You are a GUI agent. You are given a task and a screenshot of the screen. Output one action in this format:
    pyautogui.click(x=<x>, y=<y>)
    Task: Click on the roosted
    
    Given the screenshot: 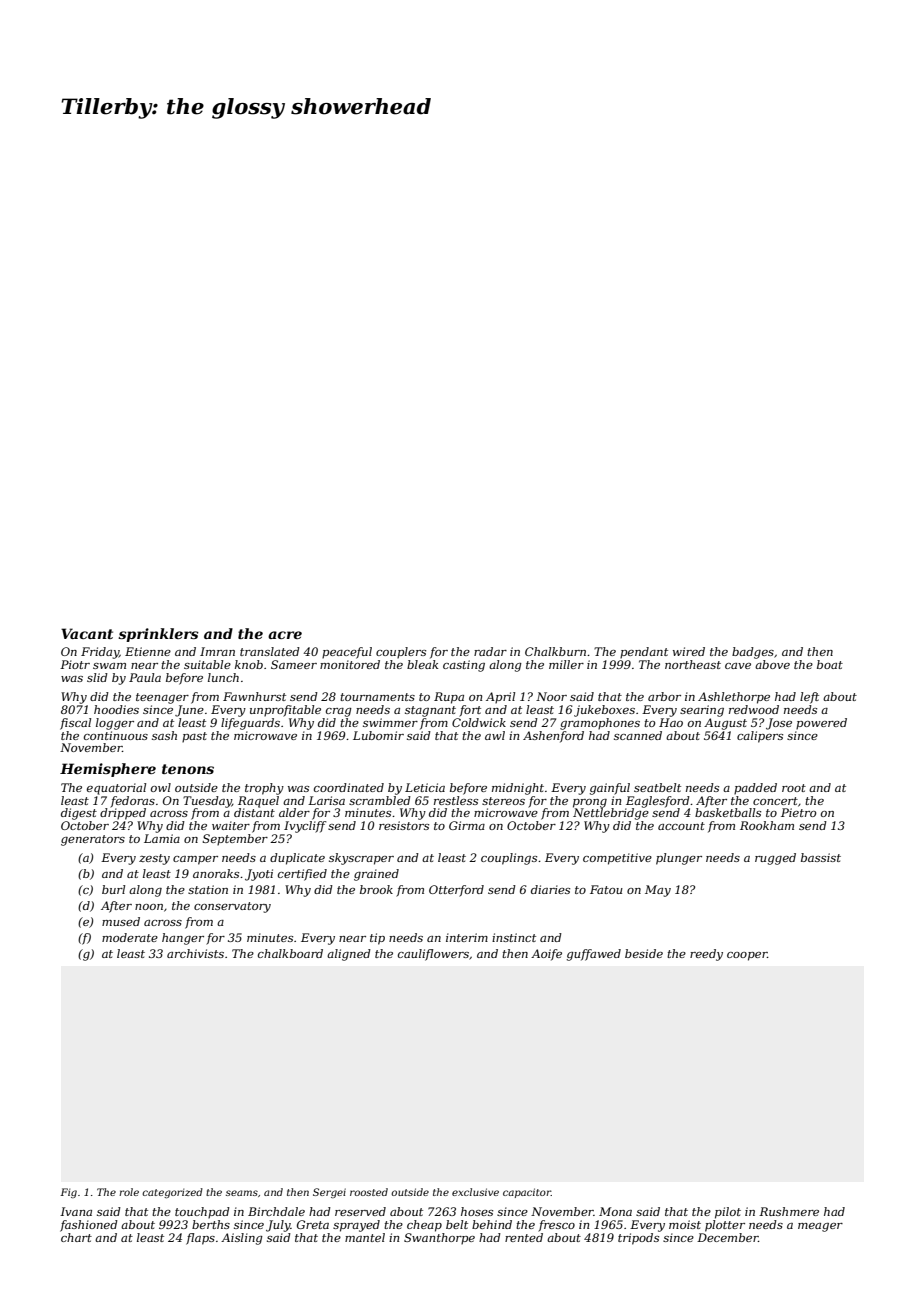 What is the action you would take?
    pyautogui.click(x=369, y=1192)
